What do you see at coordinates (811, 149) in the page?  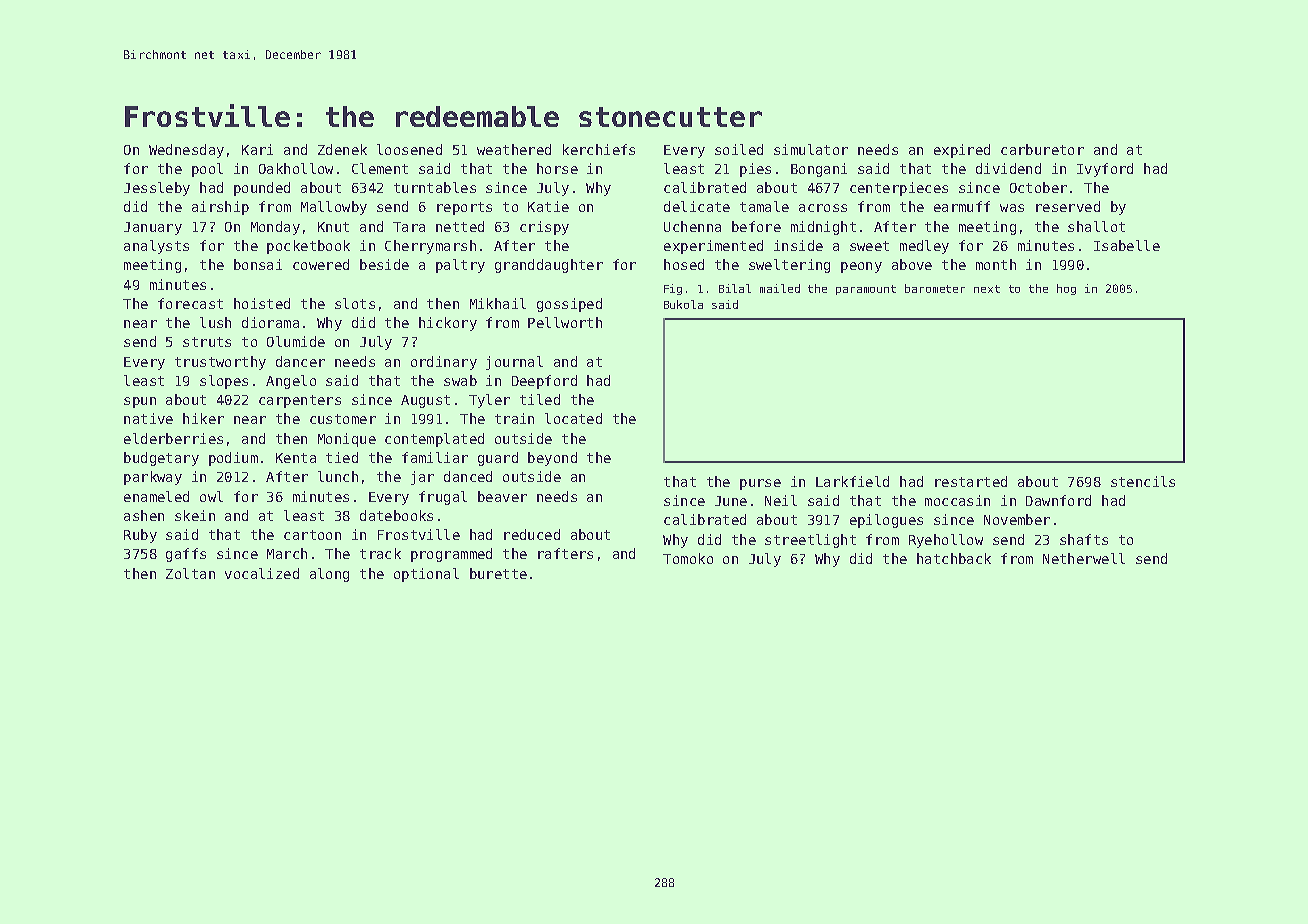 I see `simulator` at bounding box center [811, 149].
